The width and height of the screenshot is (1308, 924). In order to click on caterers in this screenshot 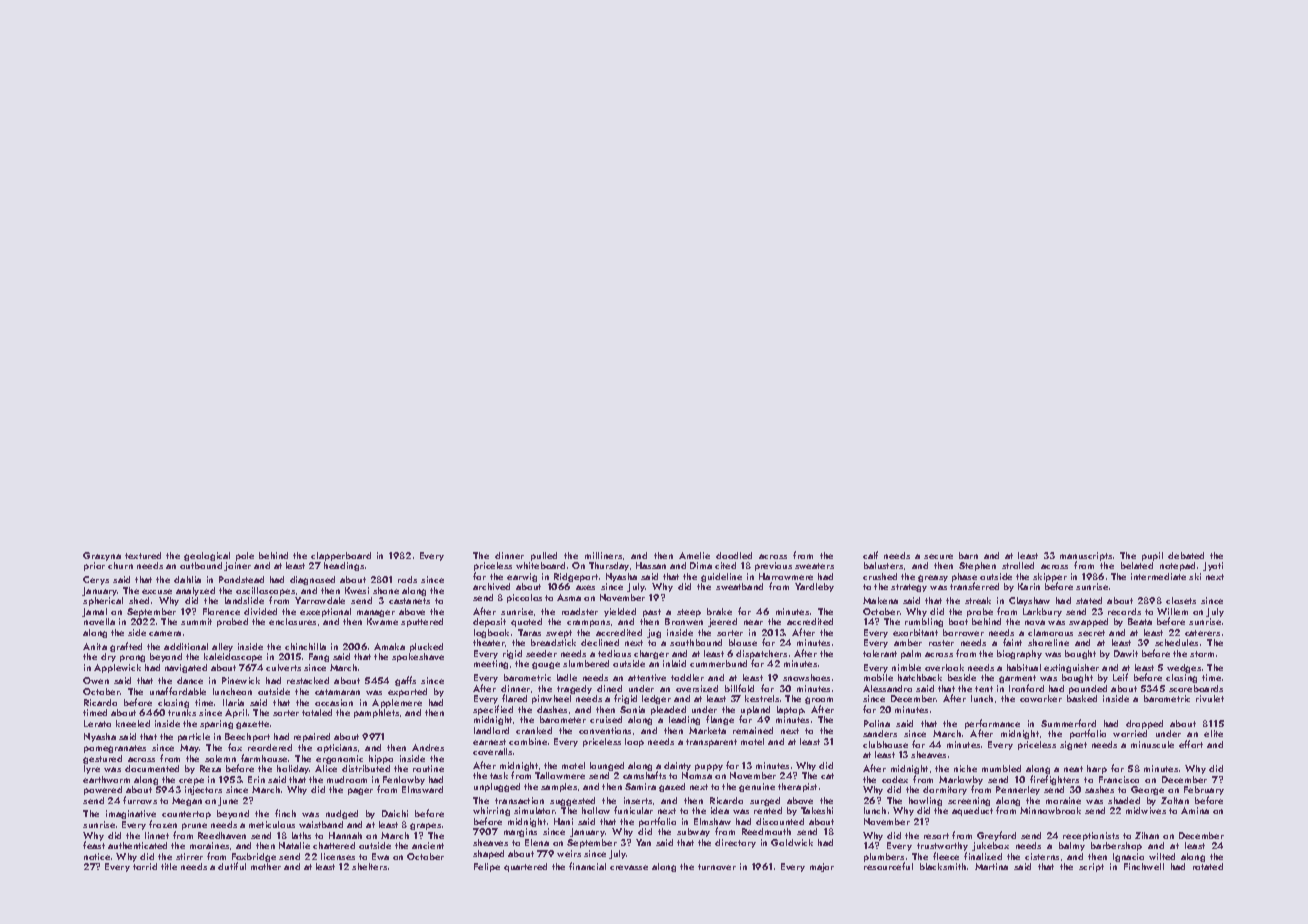, I will do `click(1202, 633)`.
